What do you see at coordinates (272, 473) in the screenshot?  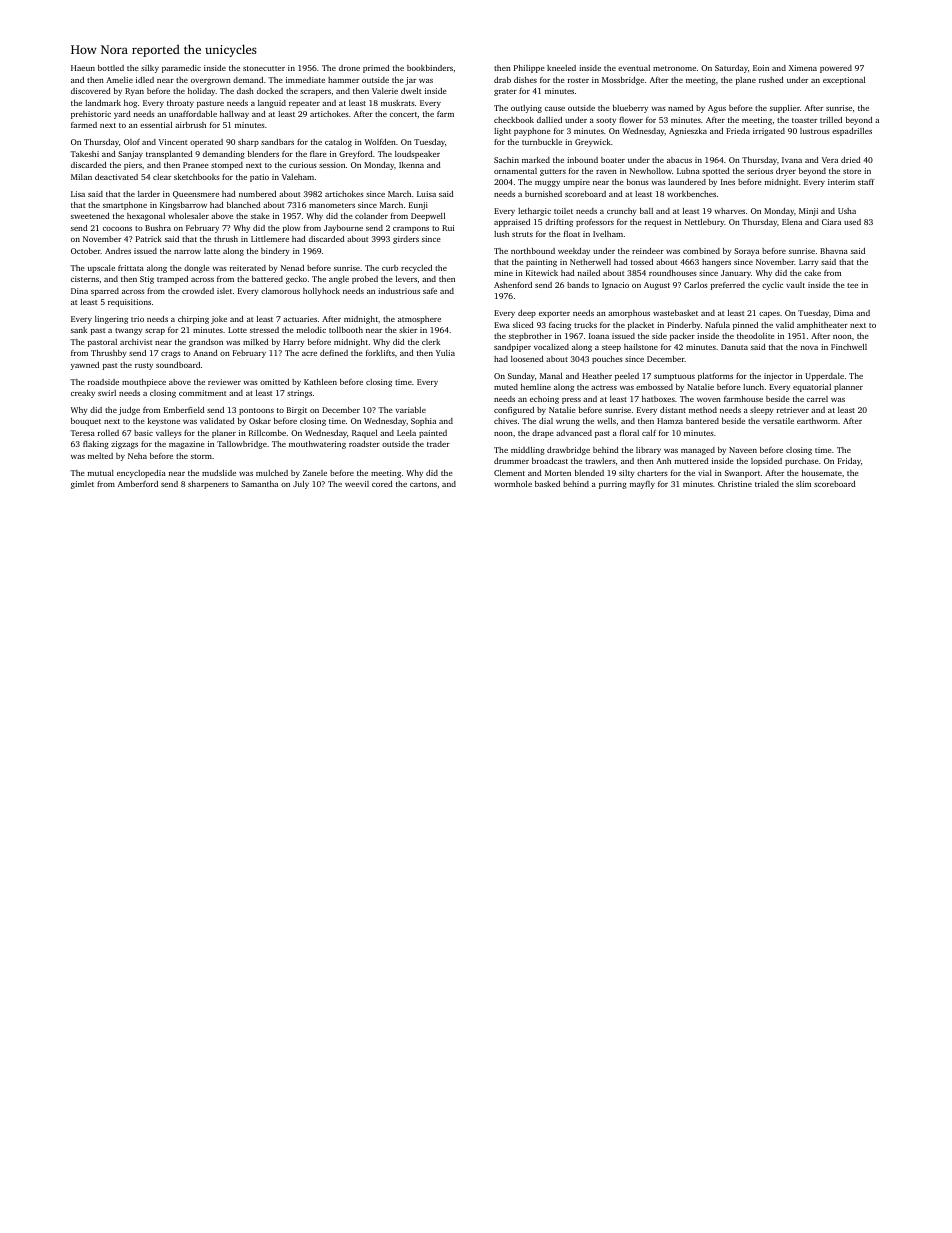 I see `mulched` at bounding box center [272, 473].
